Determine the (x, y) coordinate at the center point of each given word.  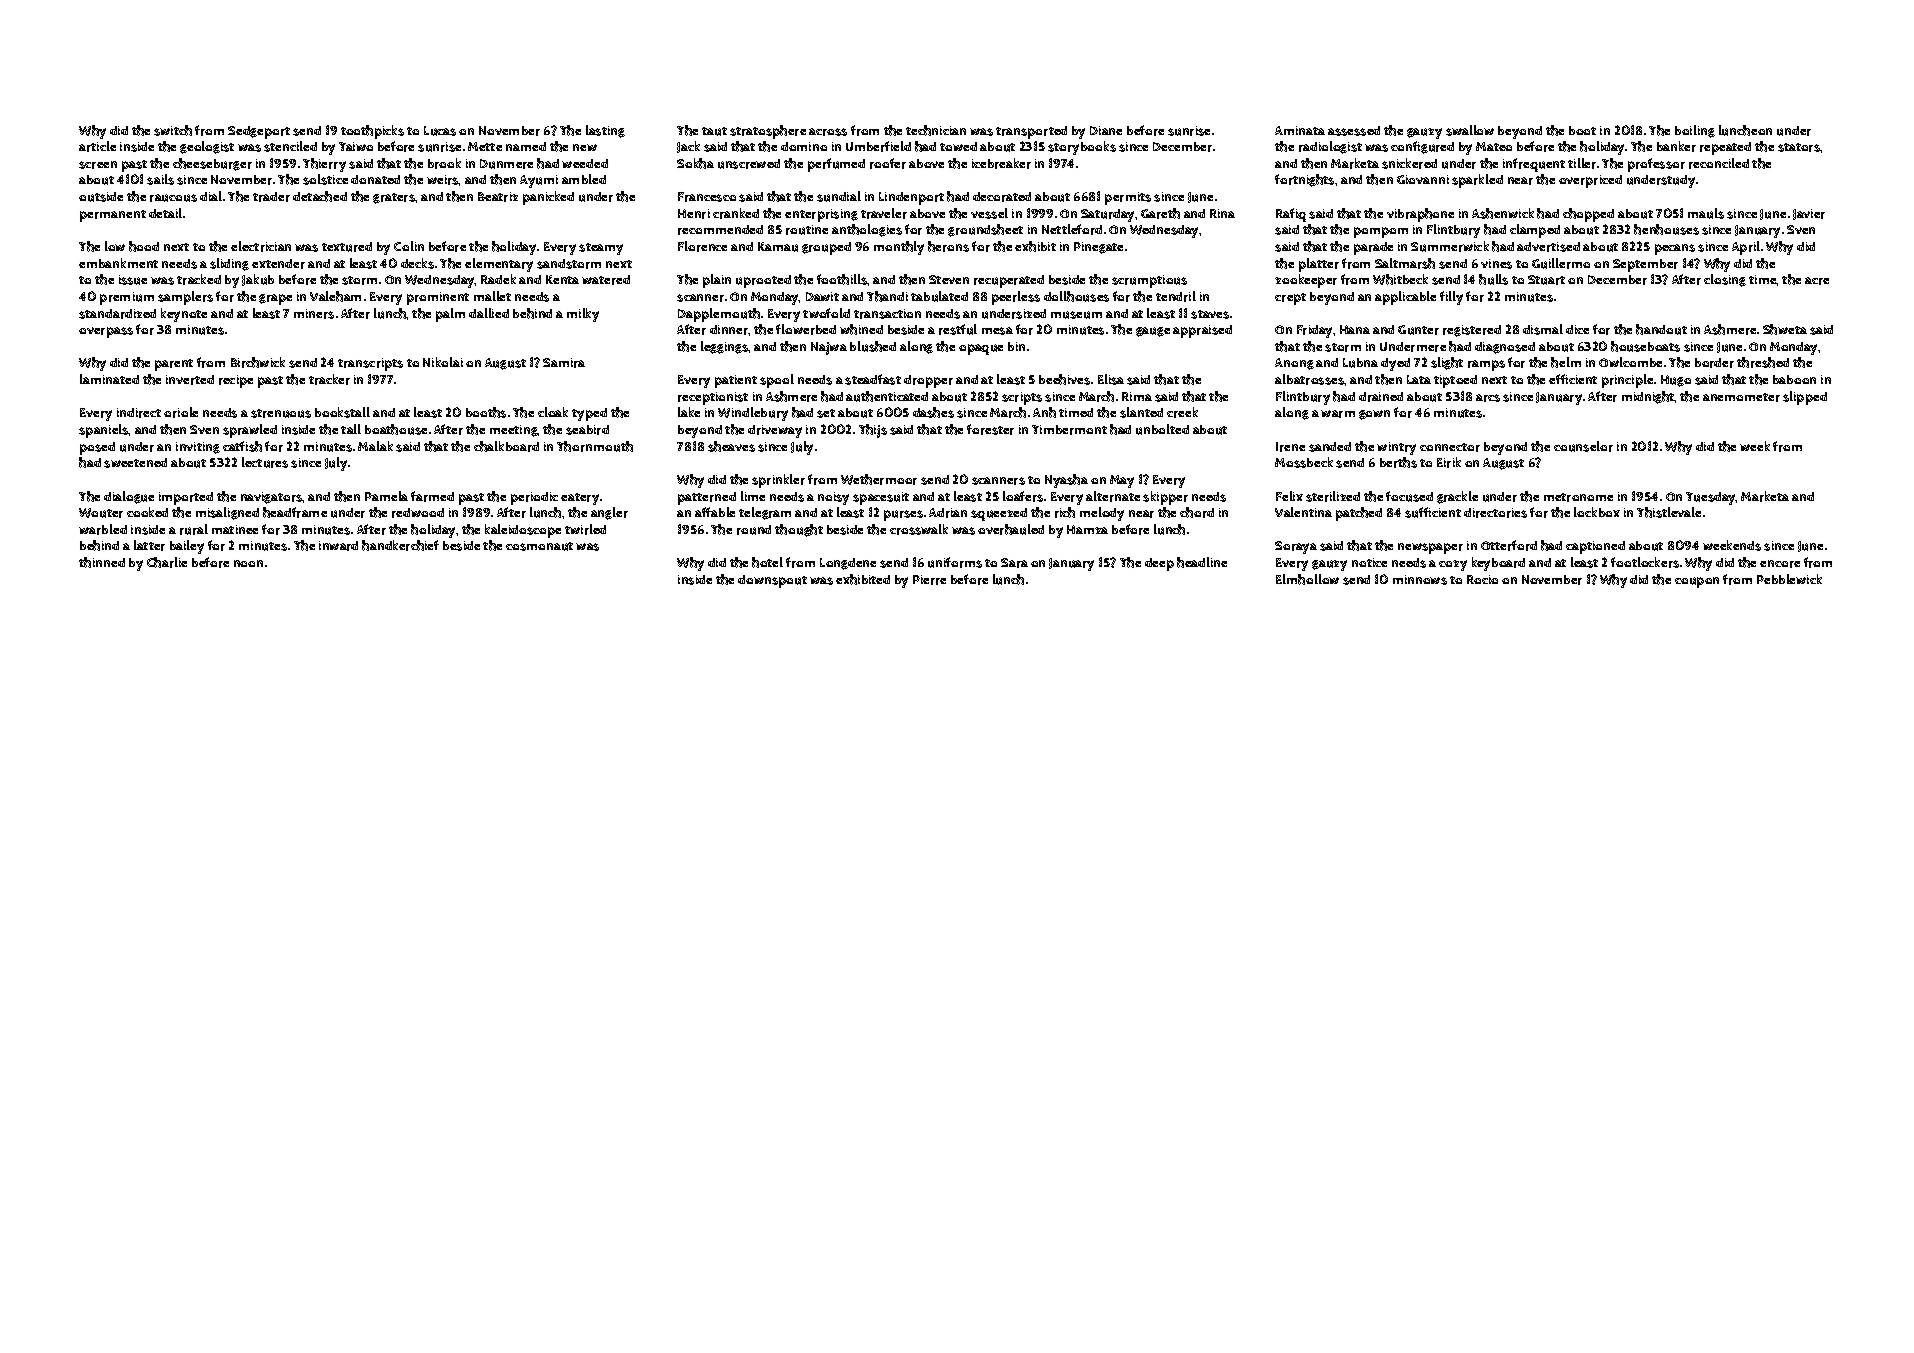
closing (1725, 280)
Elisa (1111, 379)
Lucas (440, 131)
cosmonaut (539, 546)
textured (347, 247)
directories (1495, 513)
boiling (1695, 131)
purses (903, 515)
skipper (1165, 498)
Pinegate (1098, 248)
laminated (109, 379)
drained (1381, 397)
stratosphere (768, 132)
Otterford (1509, 545)
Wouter (101, 513)
